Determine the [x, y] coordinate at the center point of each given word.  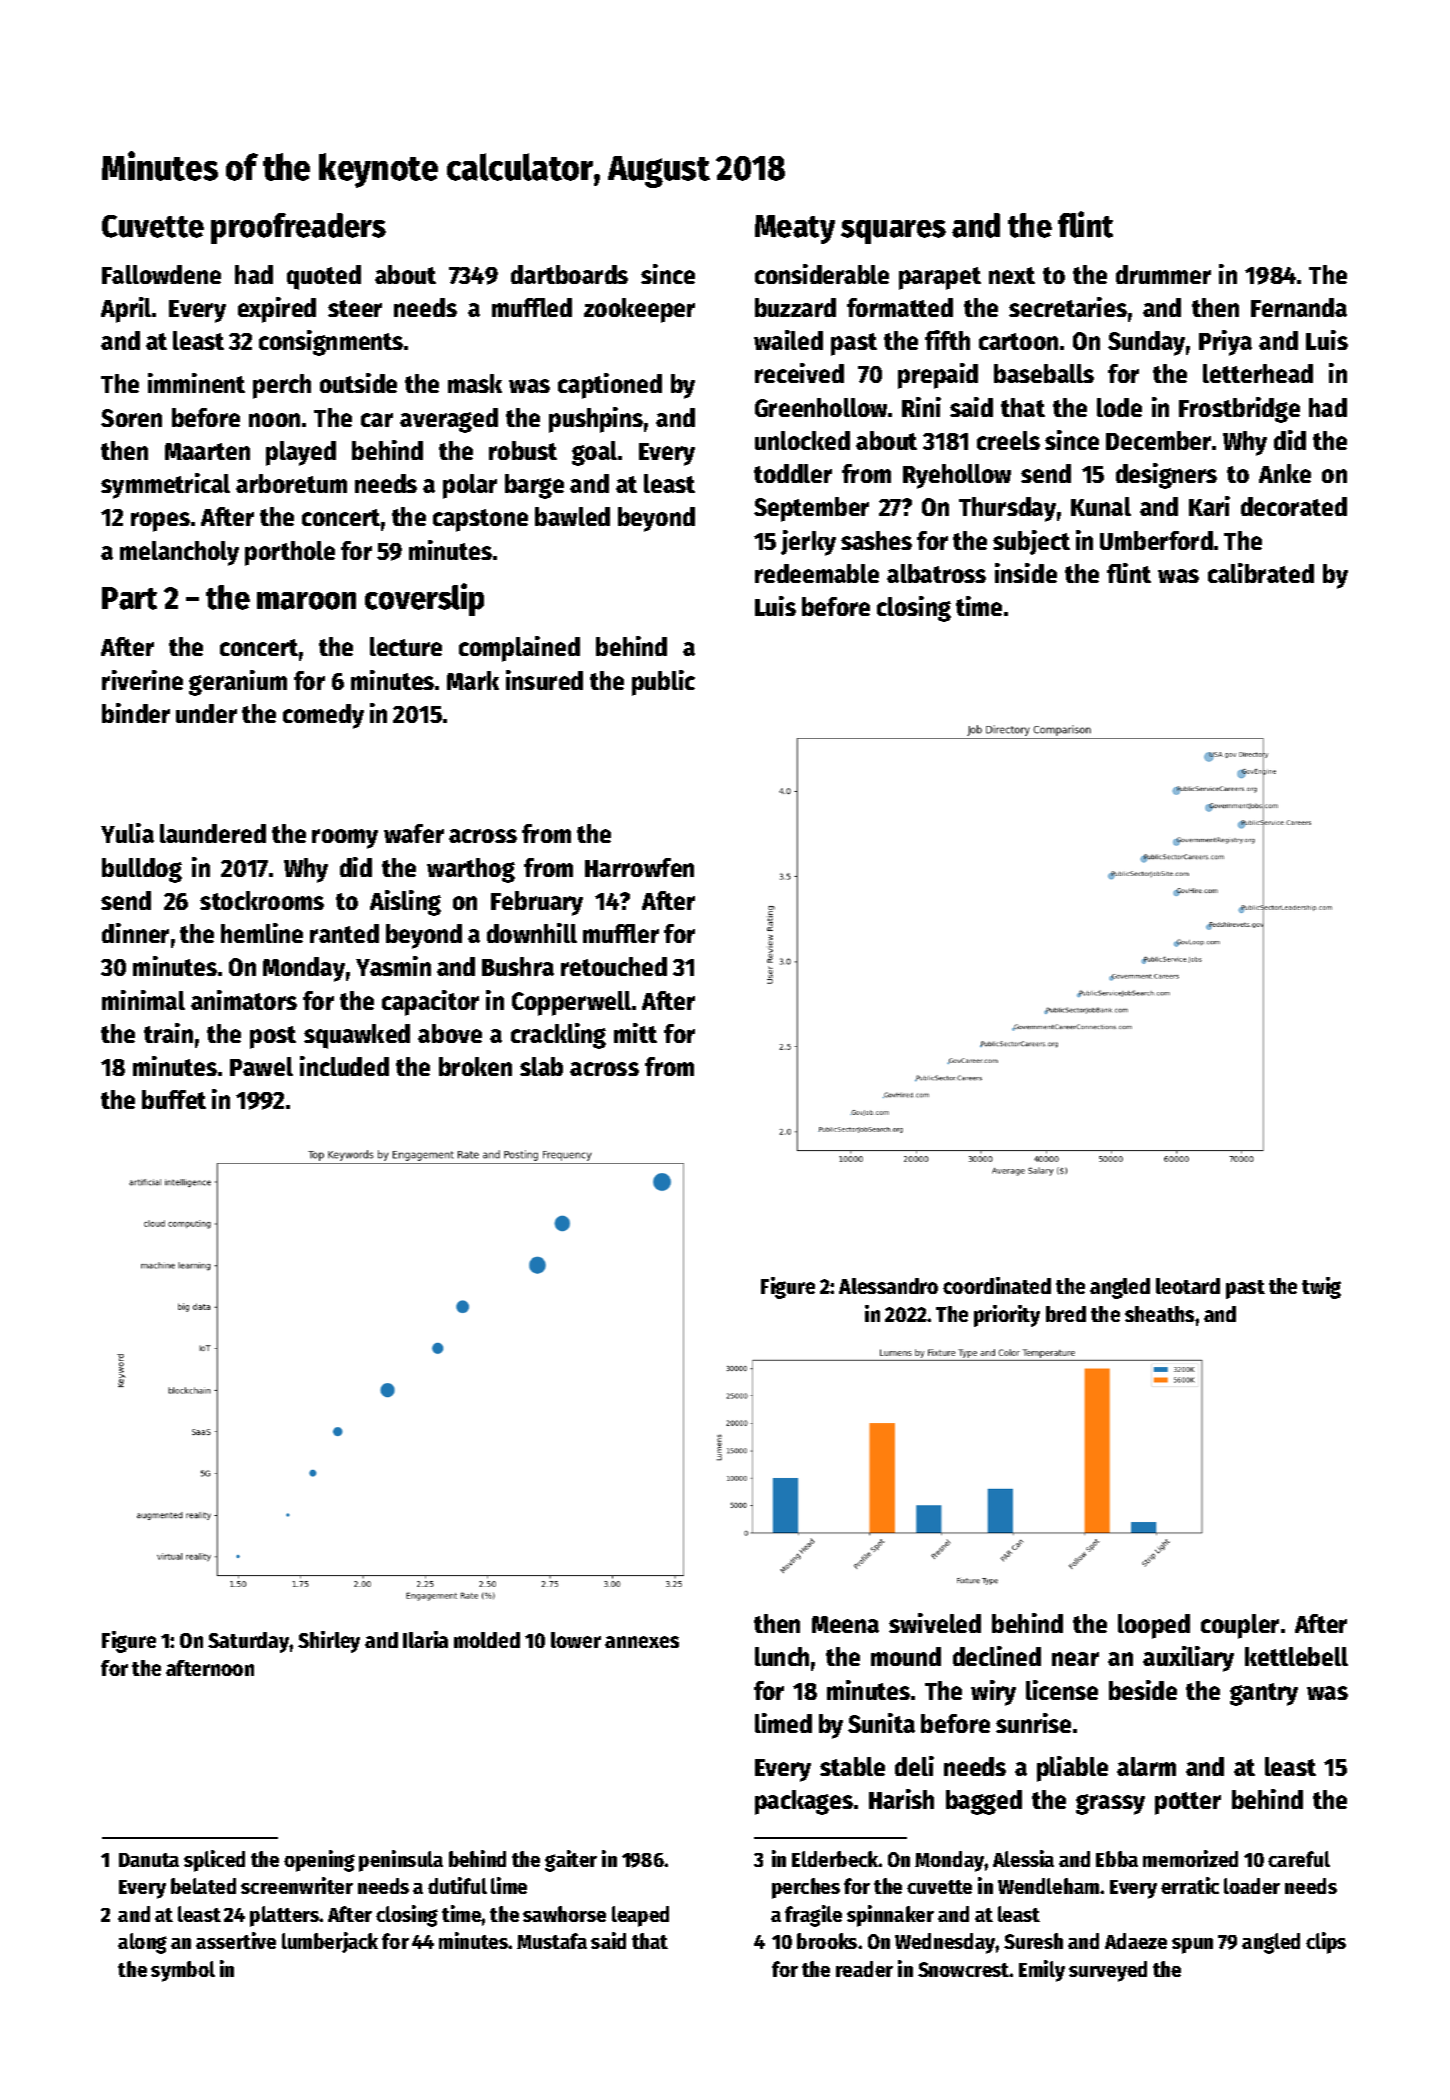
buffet [174, 1099]
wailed [788, 340]
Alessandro [888, 1286]
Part [129, 598]
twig [1321, 1288]
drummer [1163, 274]
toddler [793, 473]
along [142, 1943]
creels [1008, 440]
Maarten [207, 451]
